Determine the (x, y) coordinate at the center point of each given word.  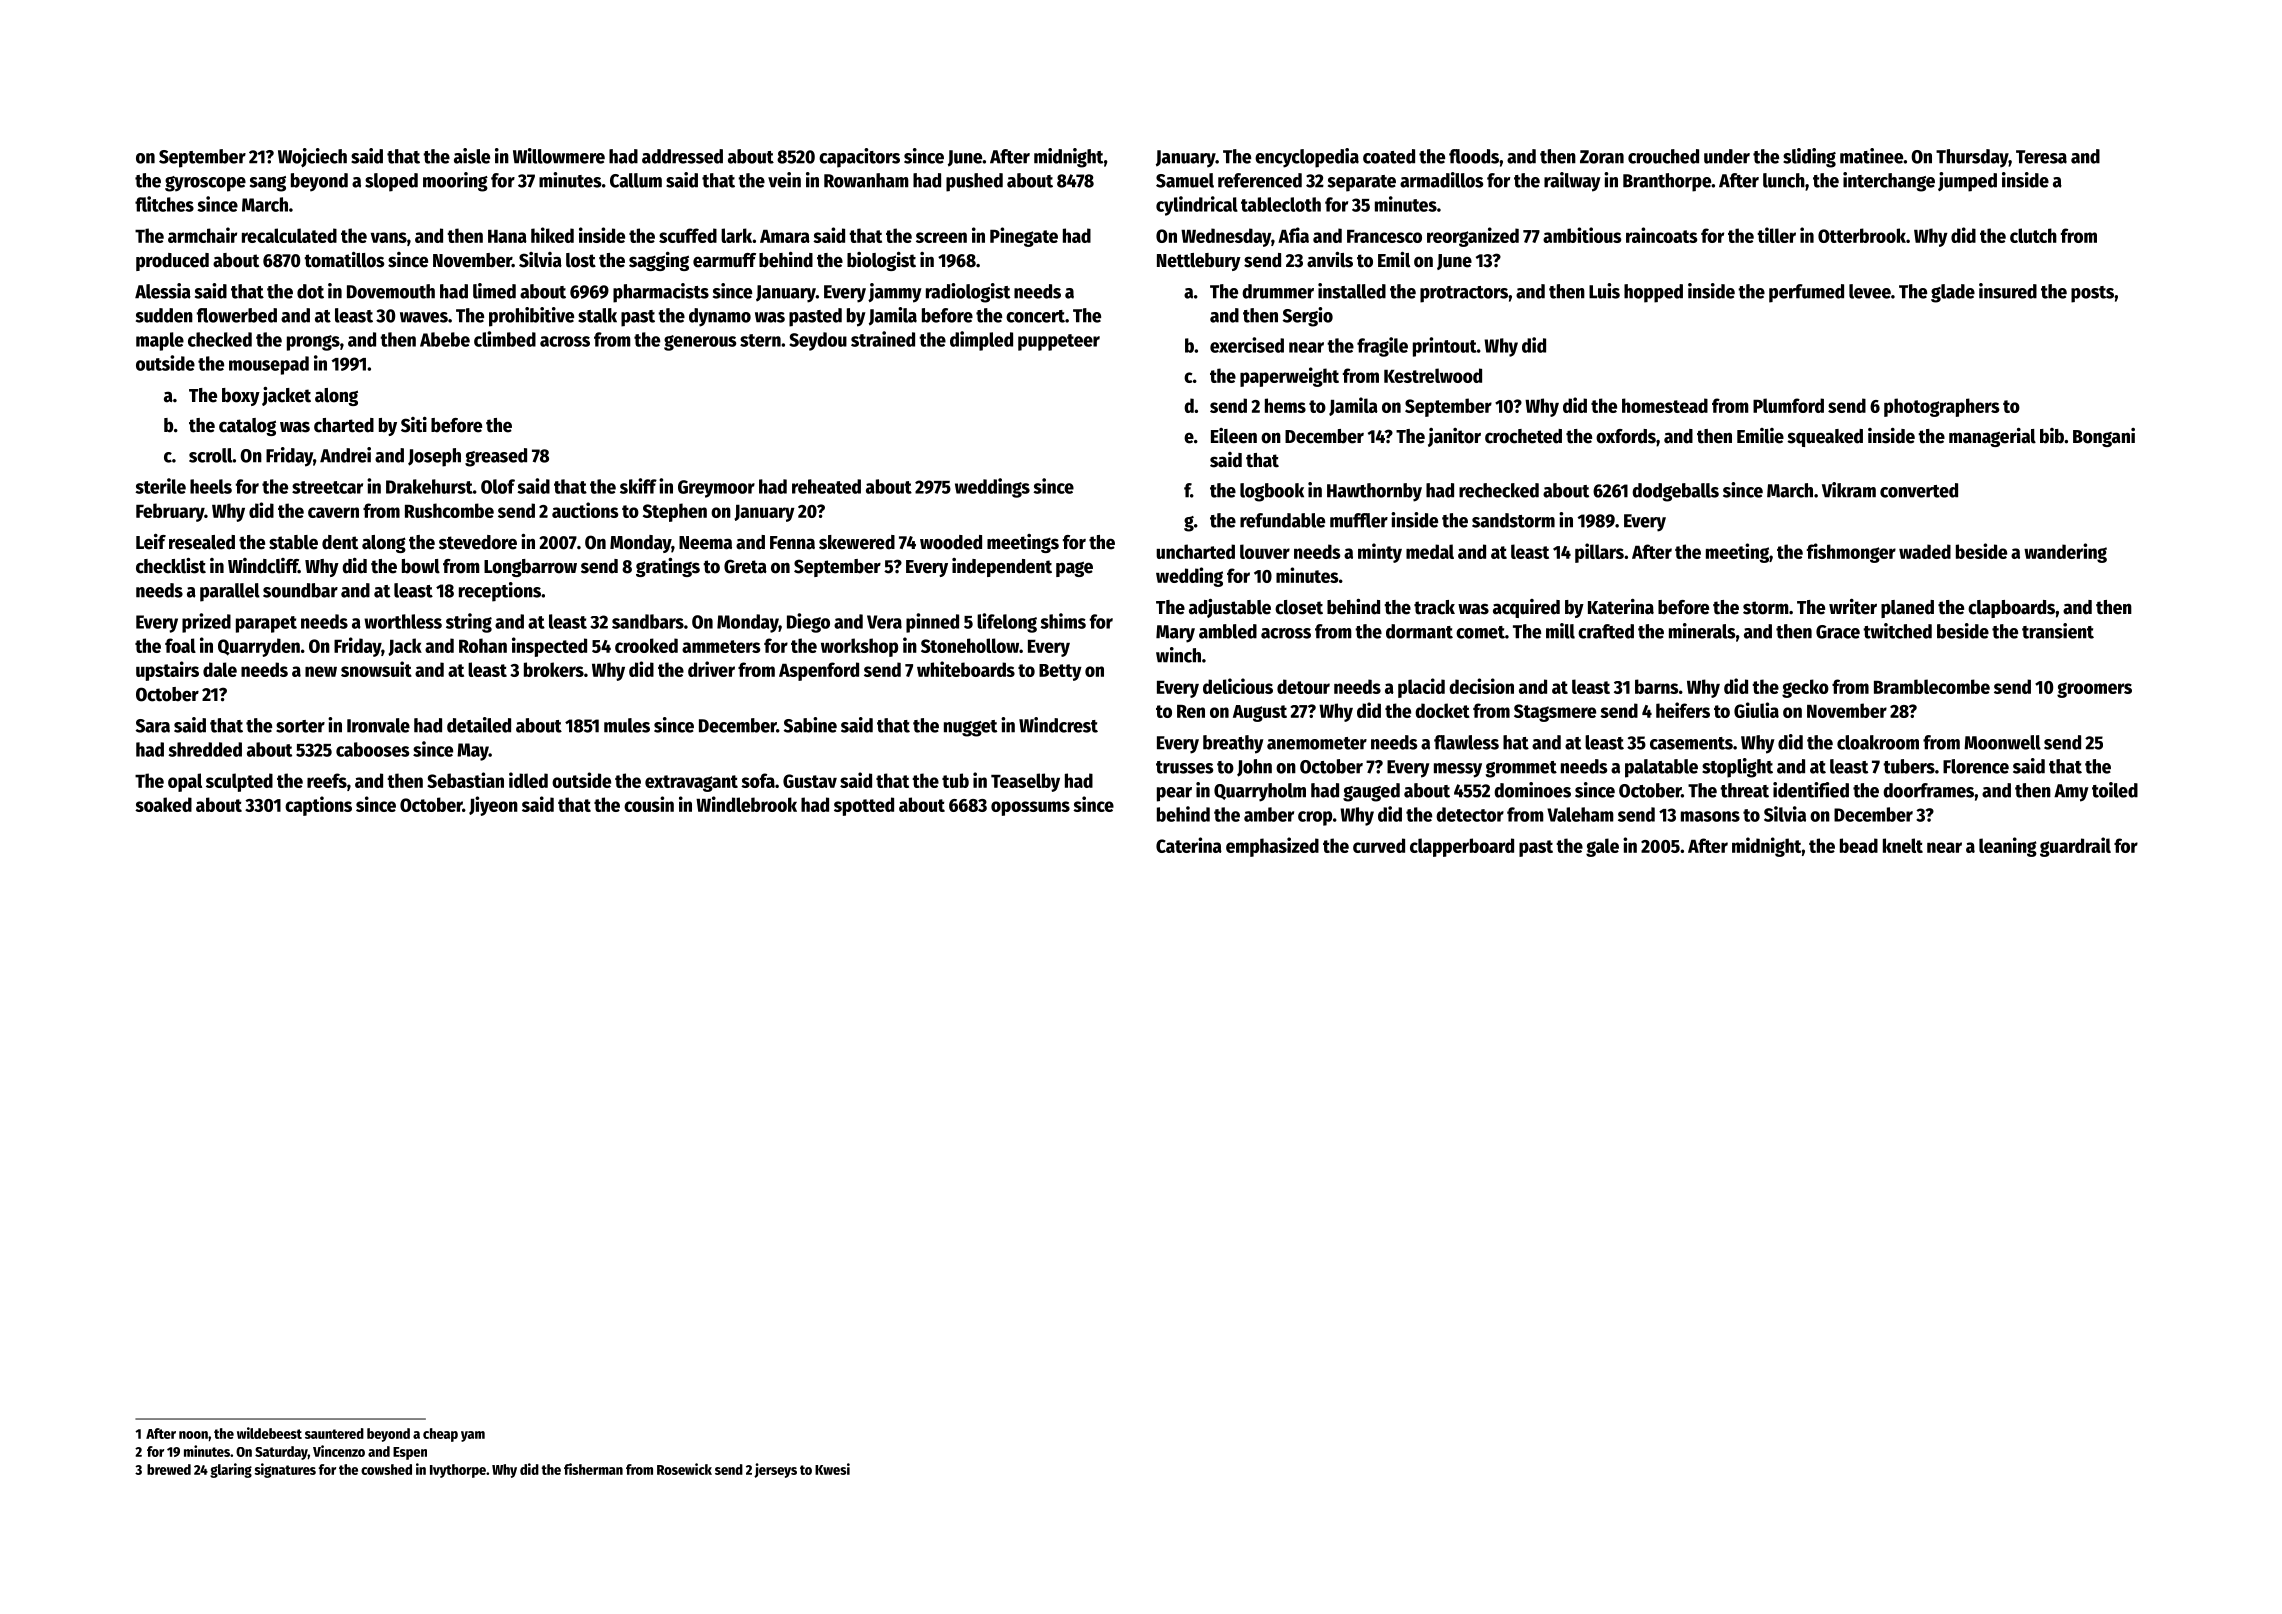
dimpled (981, 341)
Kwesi (832, 1469)
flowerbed (237, 315)
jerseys (775, 1470)
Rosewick (684, 1469)
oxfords (1626, 436)
